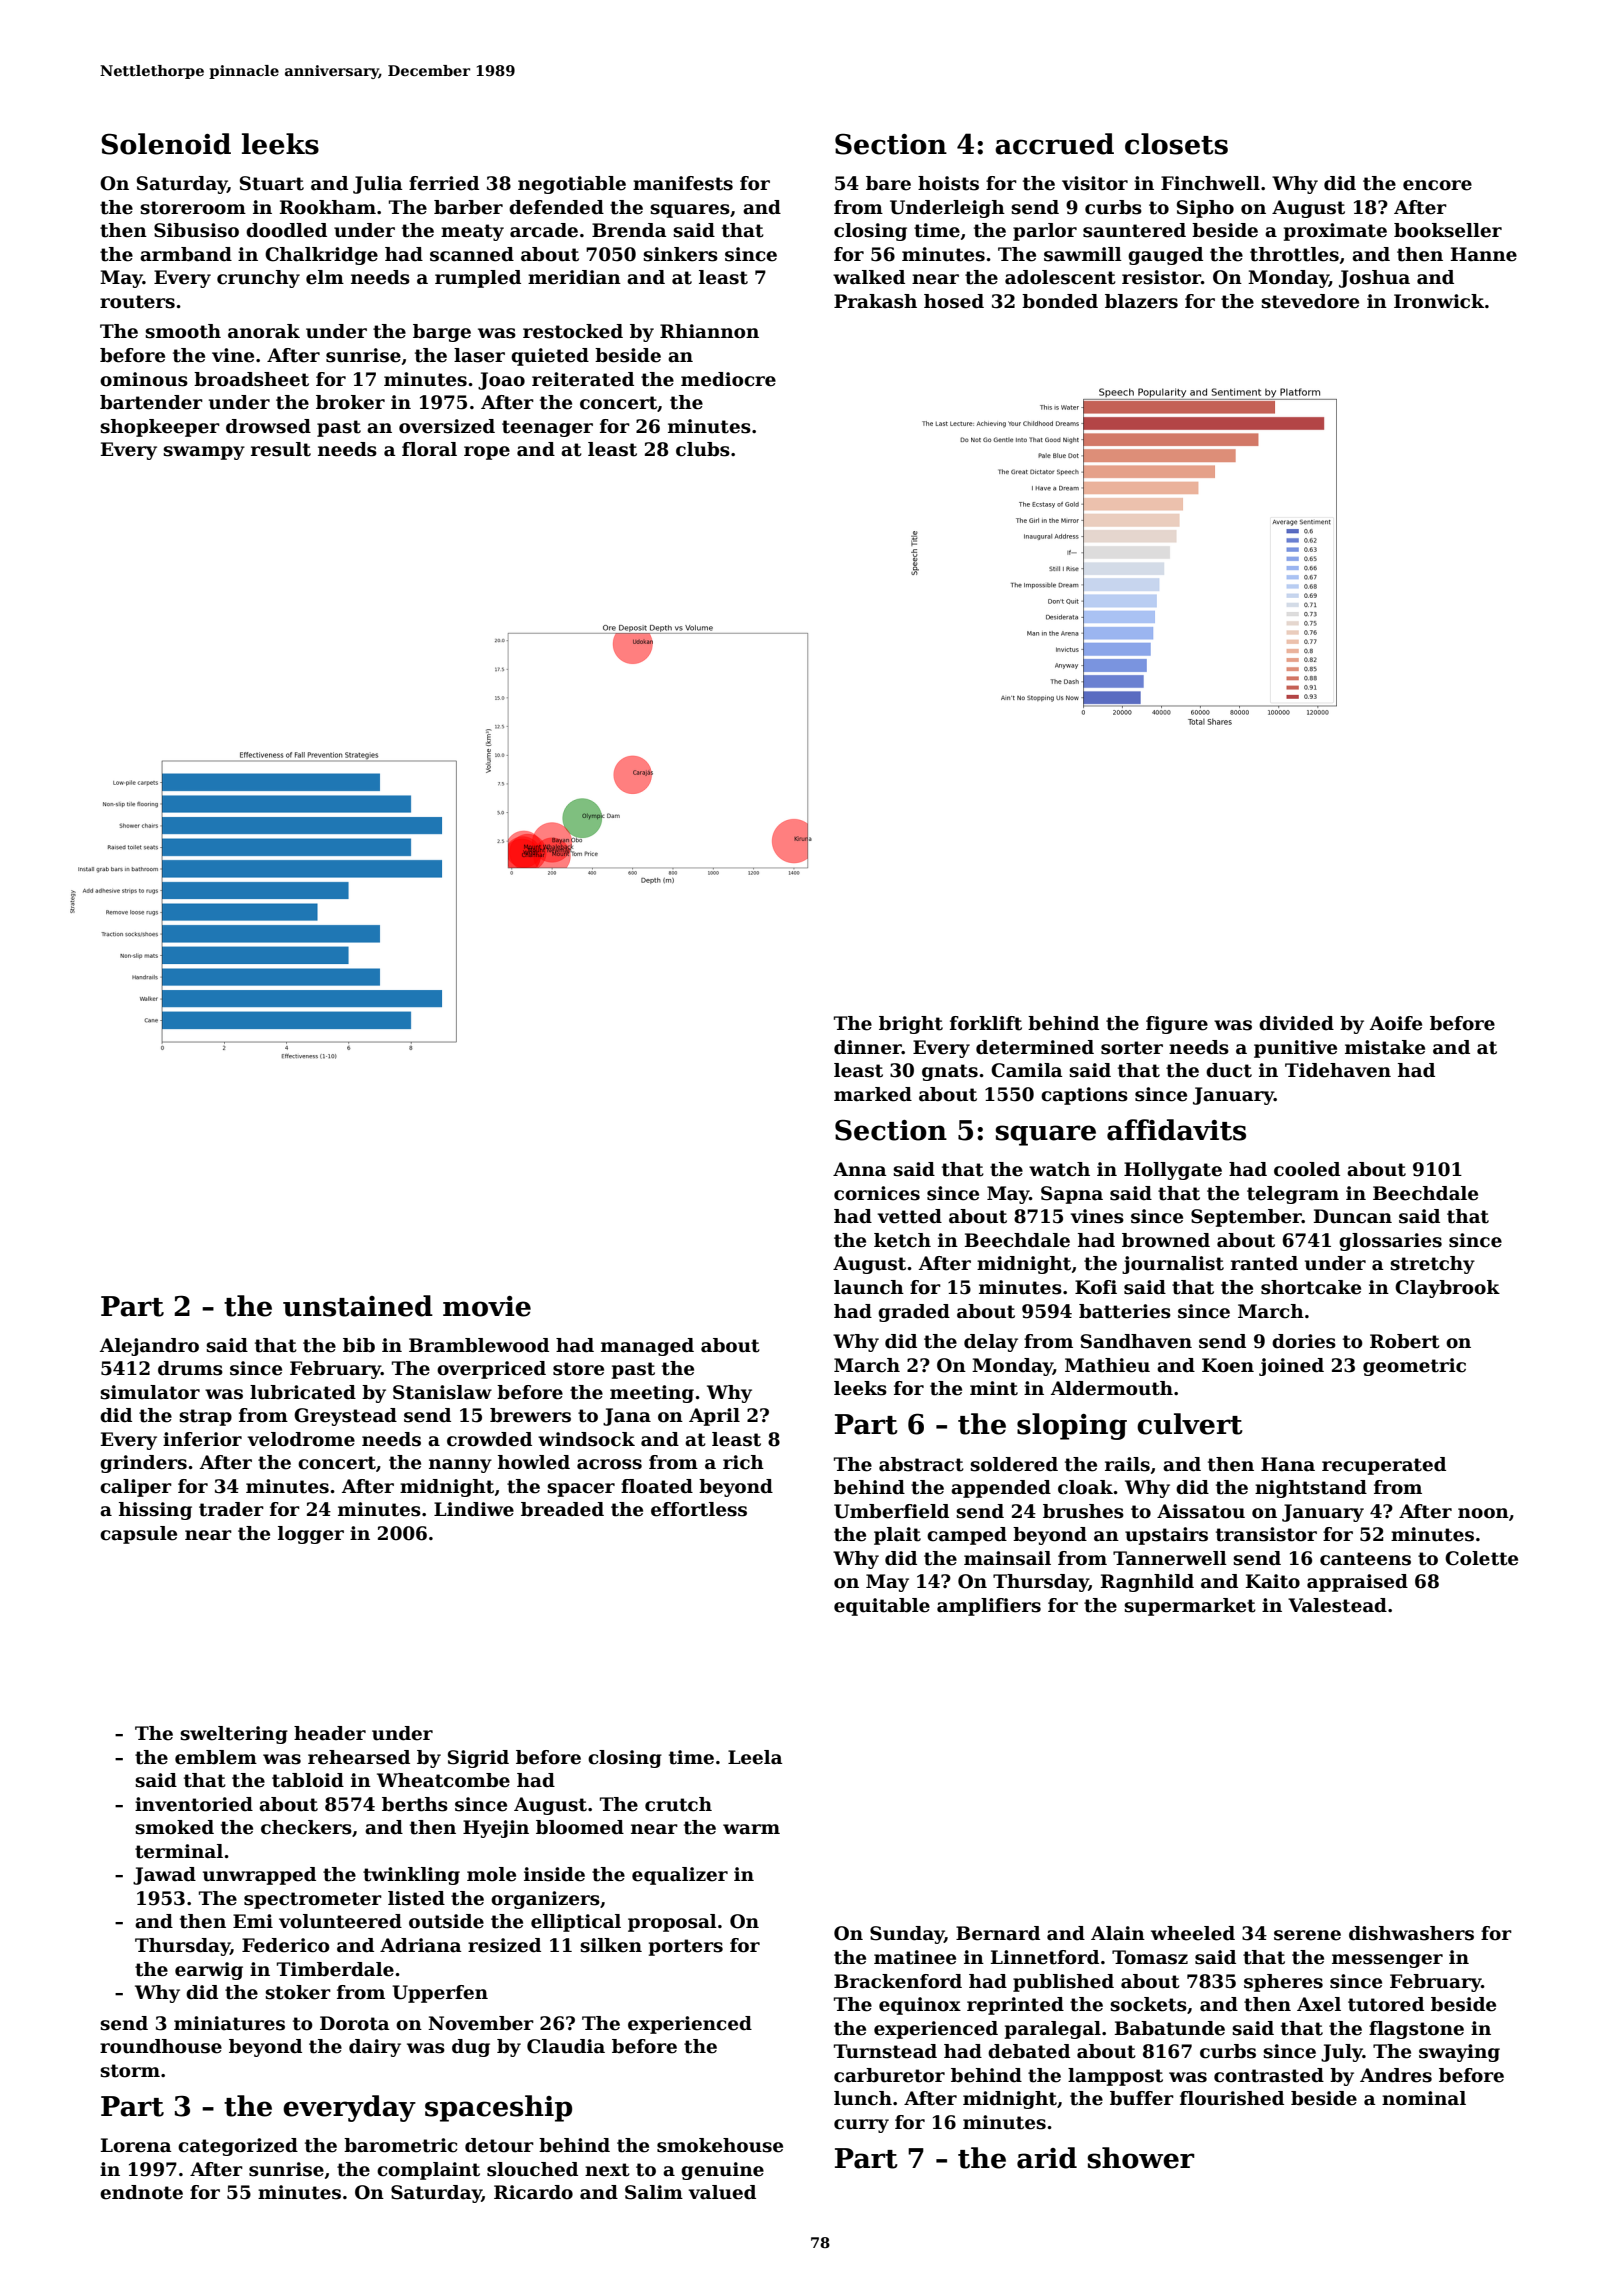  What do you see at coordinates (149, 1347) in the page?
I see `Alejandro` at bounding box center [149, 1347].
